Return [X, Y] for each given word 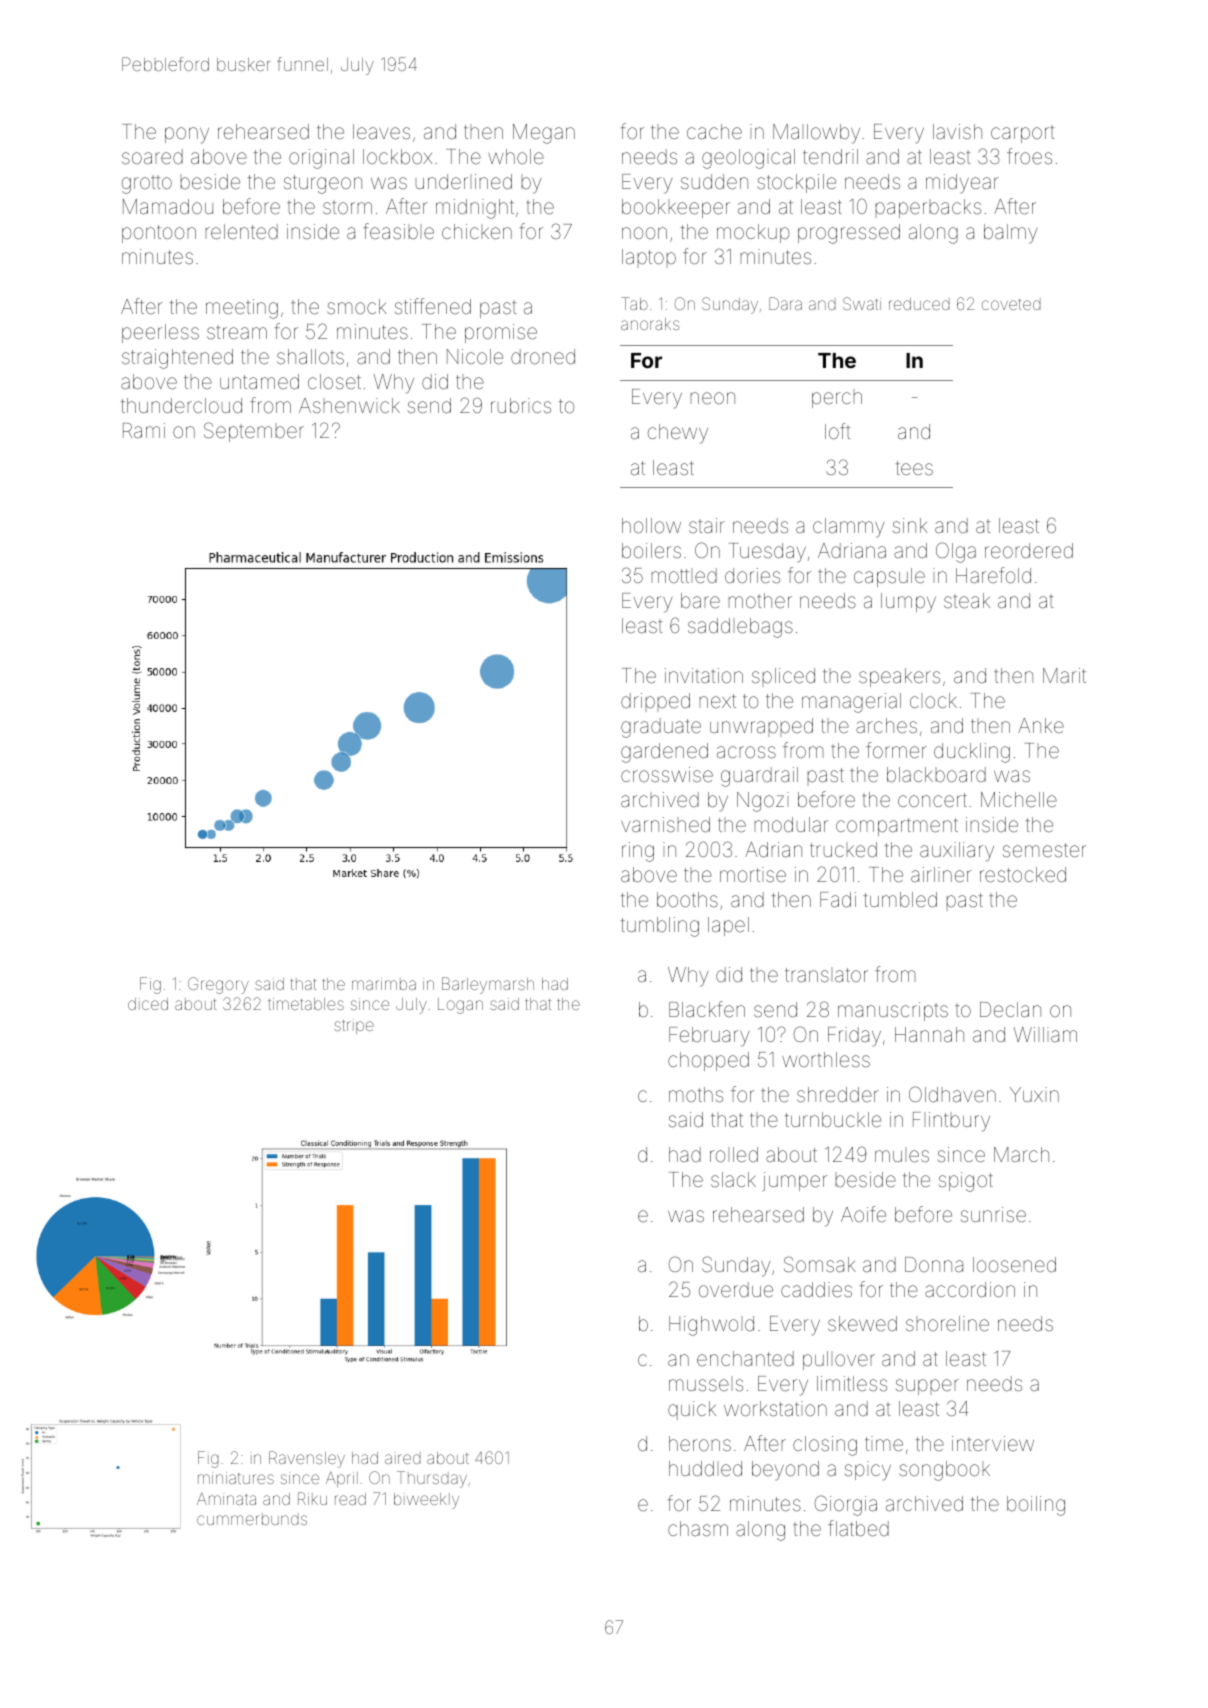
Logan [460, 1006]
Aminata [226, 1498]
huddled [705, 1468]
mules [902, 1156]
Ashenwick [349, 405]
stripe [354, 1027]
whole [516, 156]
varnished [665, 824]
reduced [919, 304]
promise [501, 333]
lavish [957, 131]
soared [152, 156]
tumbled [900, 899]
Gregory [218, 985]
